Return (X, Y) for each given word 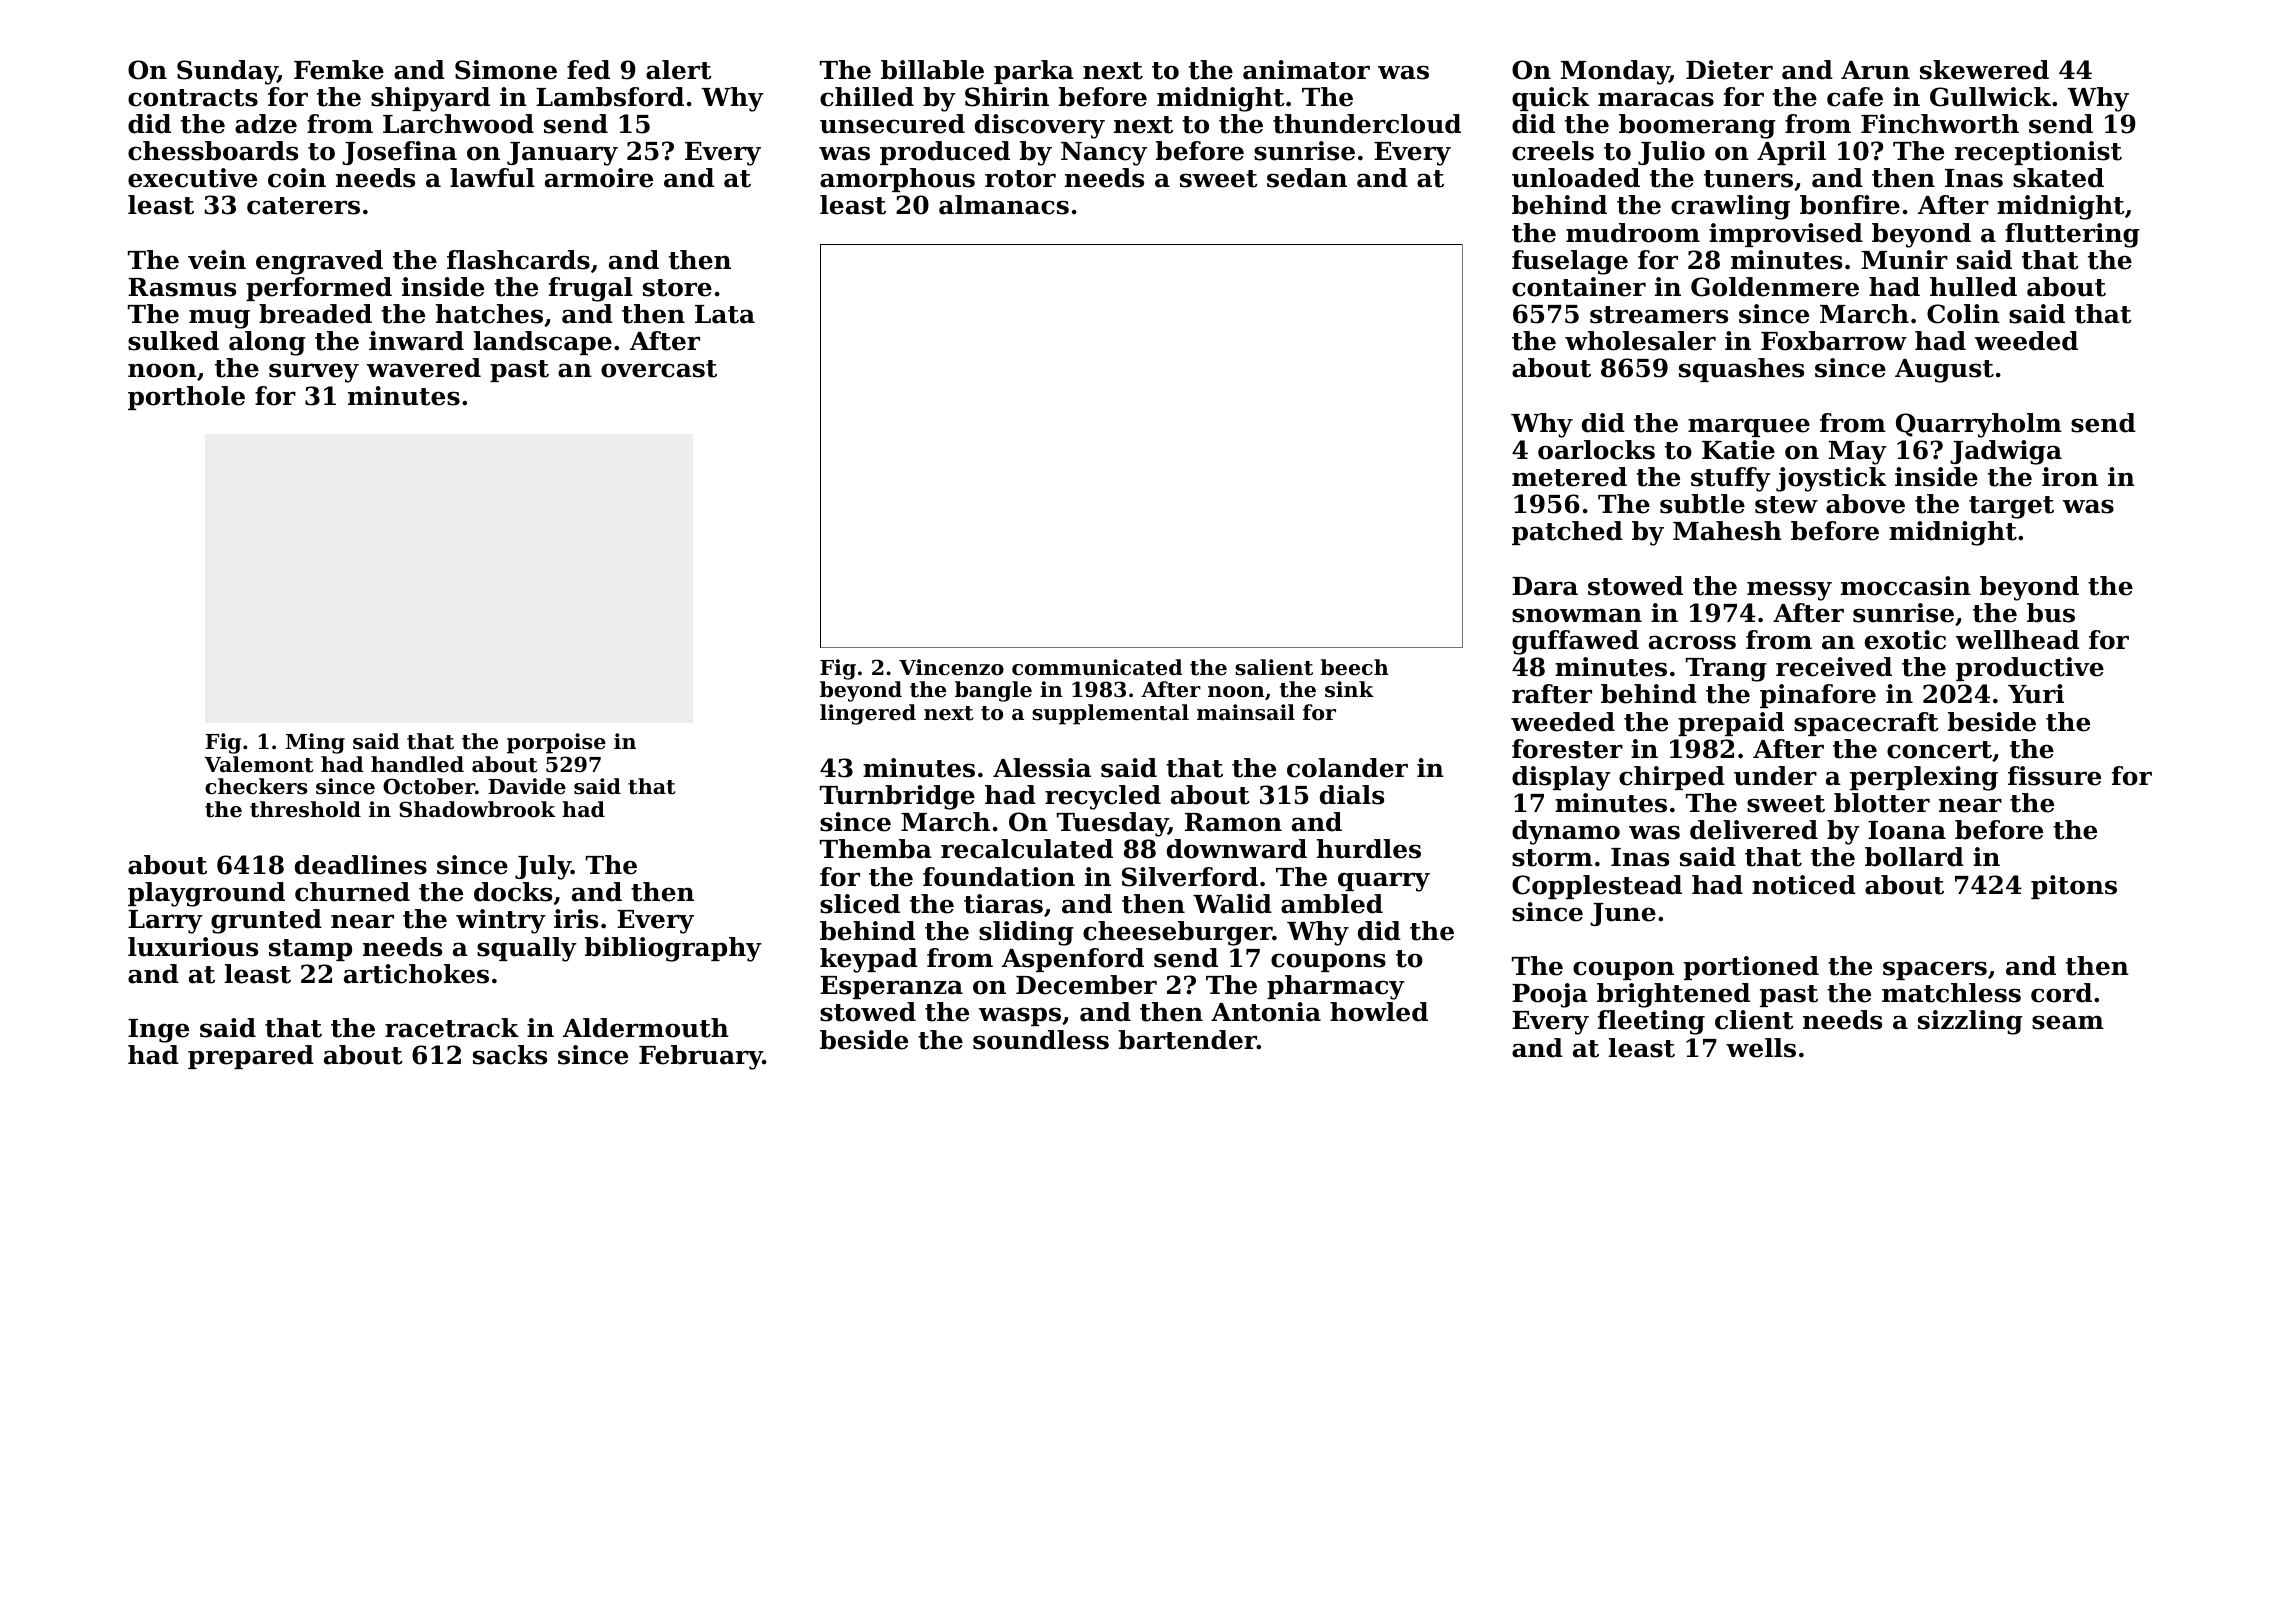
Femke (339, 70)
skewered (1984, 70)
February (701, 1057)
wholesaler (1640, 341)
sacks (510, 1055)
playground (206, 894)
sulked (173, 341)
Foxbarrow (1834, 341)
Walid (1232, 904)
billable (932, 70)
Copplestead (1597, 887)
